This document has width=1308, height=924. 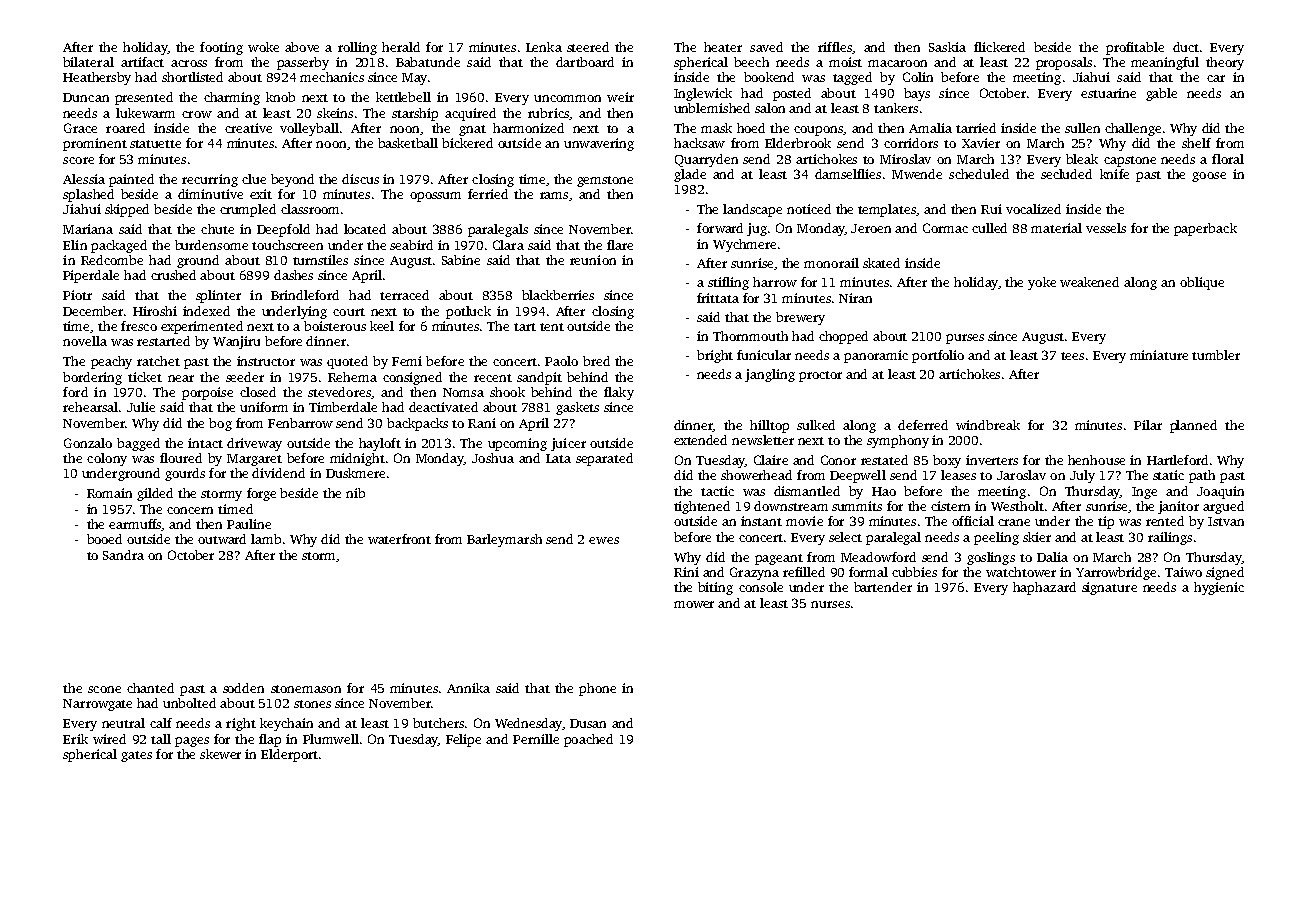 What do you see at coordinates (111, 362) in the document?
I see `peachy` at bounding box center [111, 362].
